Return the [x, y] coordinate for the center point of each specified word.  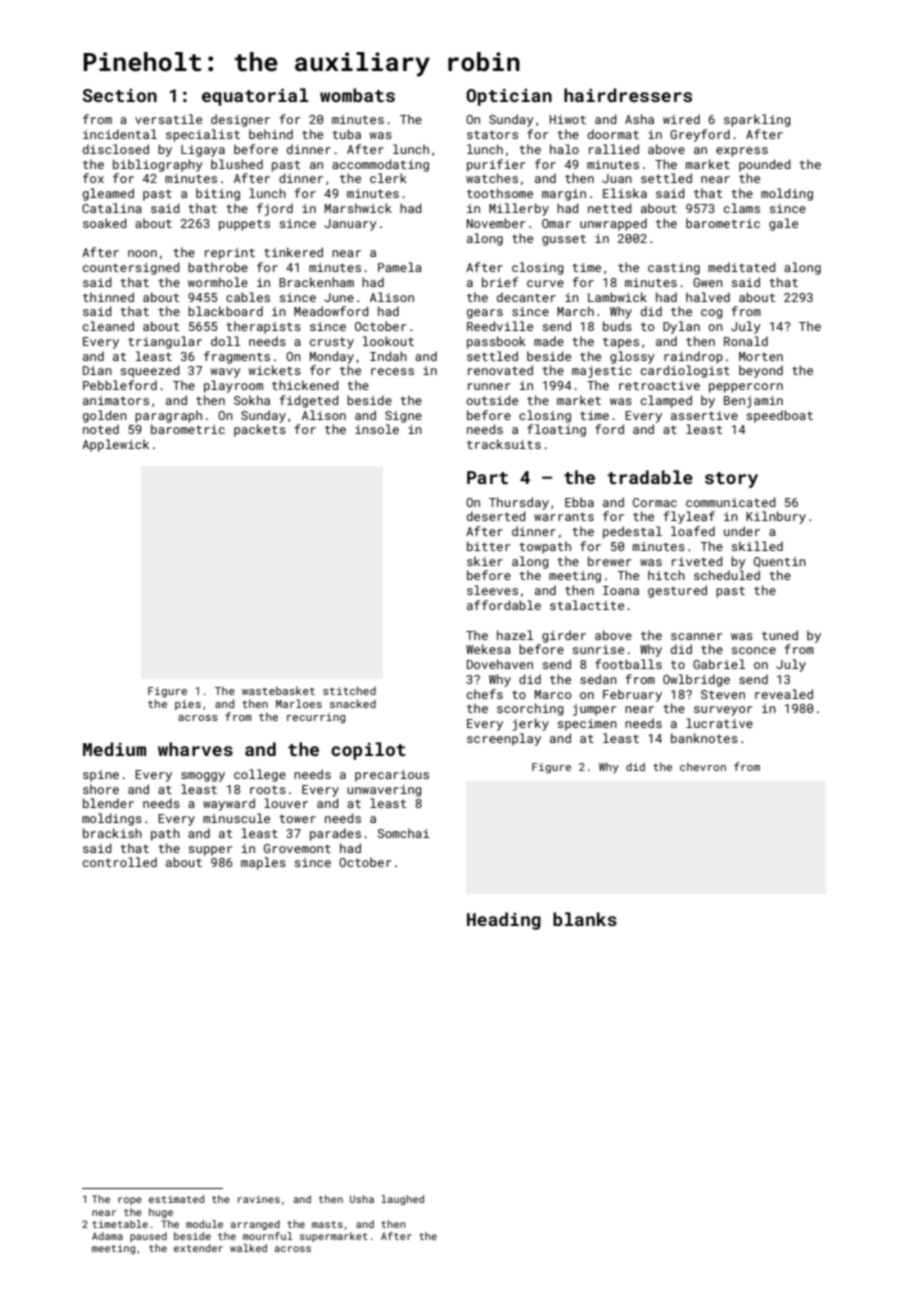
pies [188, 705]
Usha [362, 1199]
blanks [585, 919]
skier [485, 561]
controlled [120, 862]
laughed [402, 1200]
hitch [666, 575]
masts [327, 1224]
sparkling [757, 120]
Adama [107, 1236]
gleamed [108, 194]
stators [492, 134]
